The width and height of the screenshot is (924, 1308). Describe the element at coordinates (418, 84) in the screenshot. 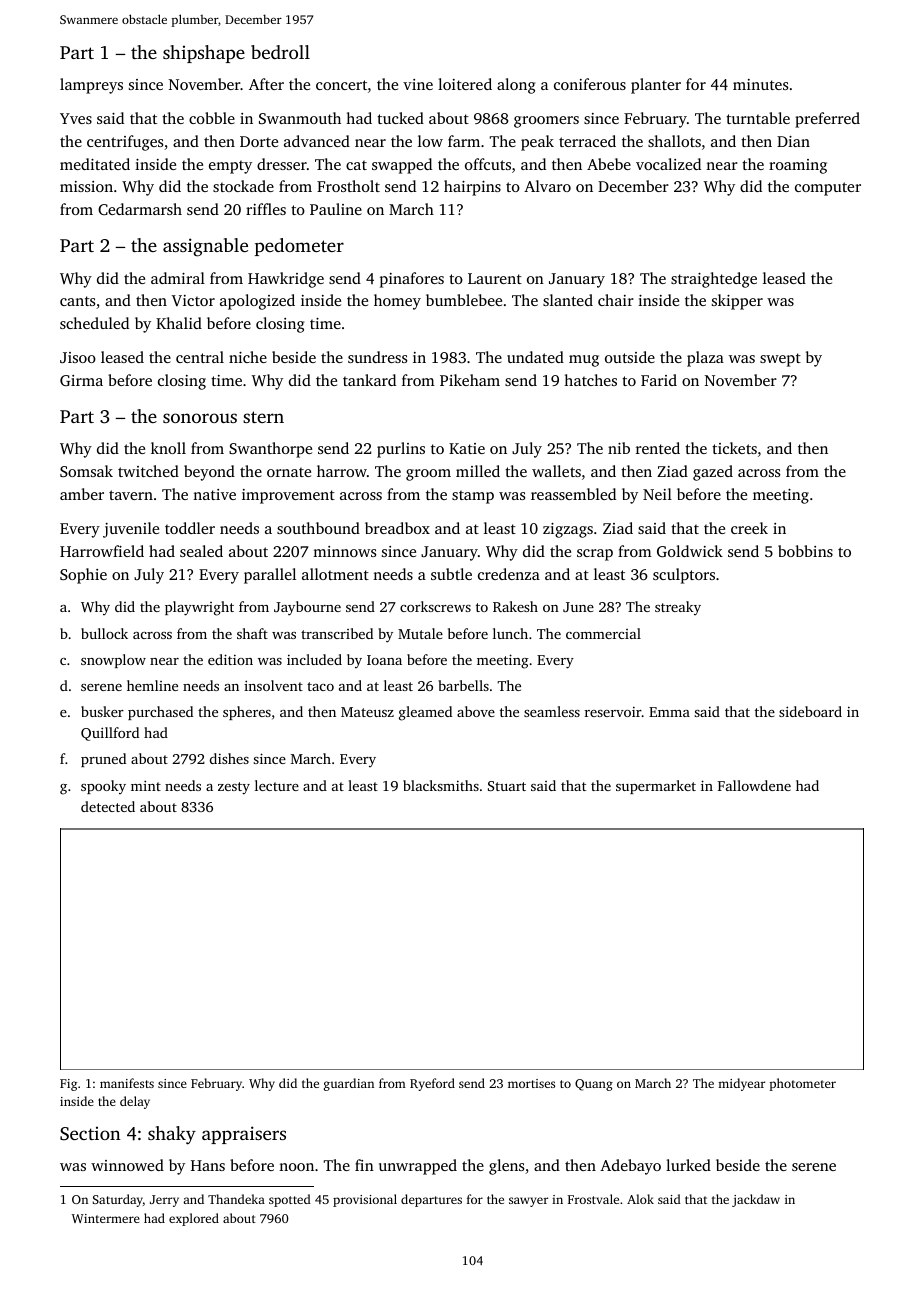

I see `vine` at that location.
